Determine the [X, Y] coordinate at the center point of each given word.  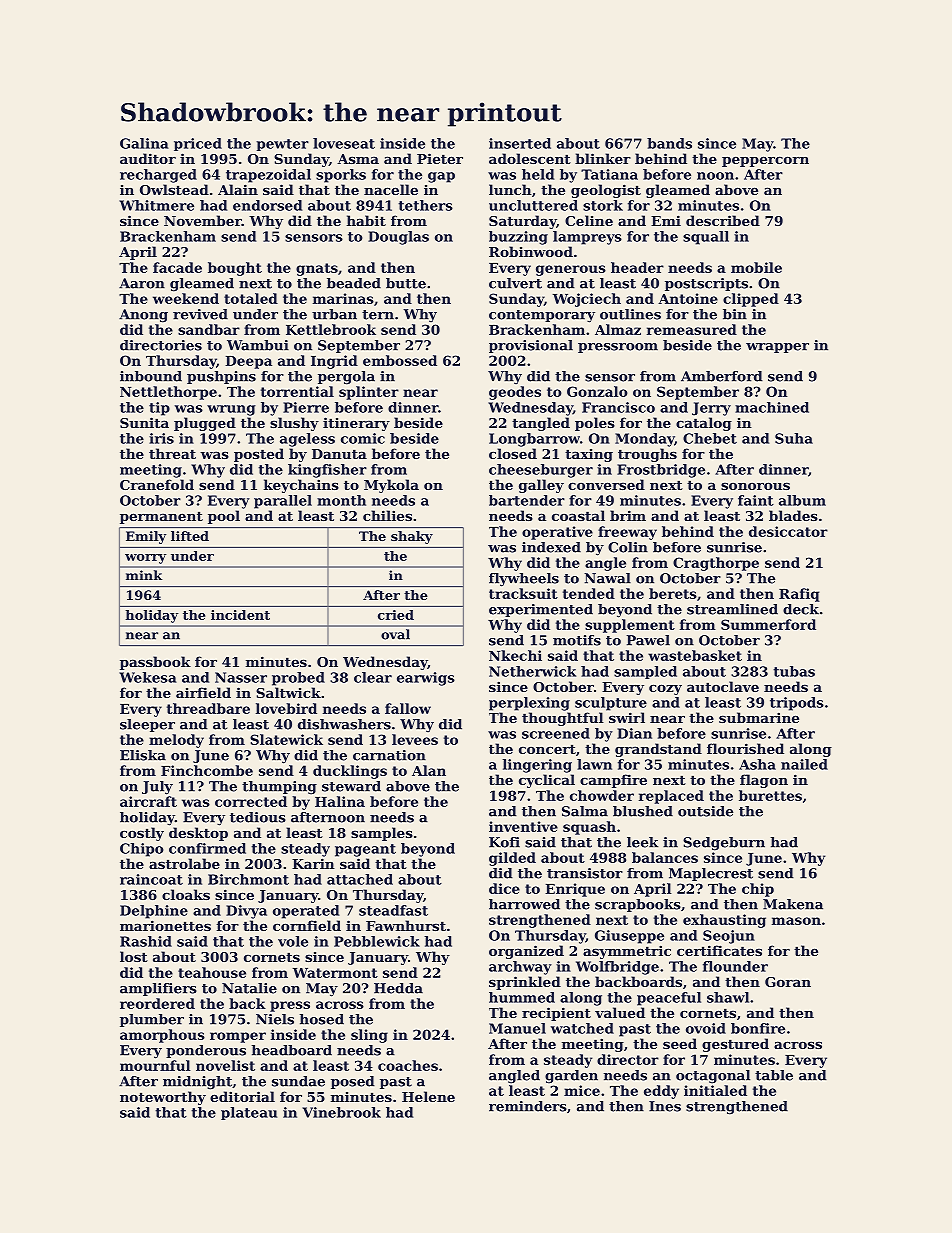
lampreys [587, 238]
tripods [797, 704]
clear [373, 677]
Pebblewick [377, 941]
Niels [275, 1019]
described [723, 220]
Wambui [258, 345]
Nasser [241, 677]
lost [134, 956]
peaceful [669, 999]
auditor [148, 158]
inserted [520, 143]
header [637, 267]
